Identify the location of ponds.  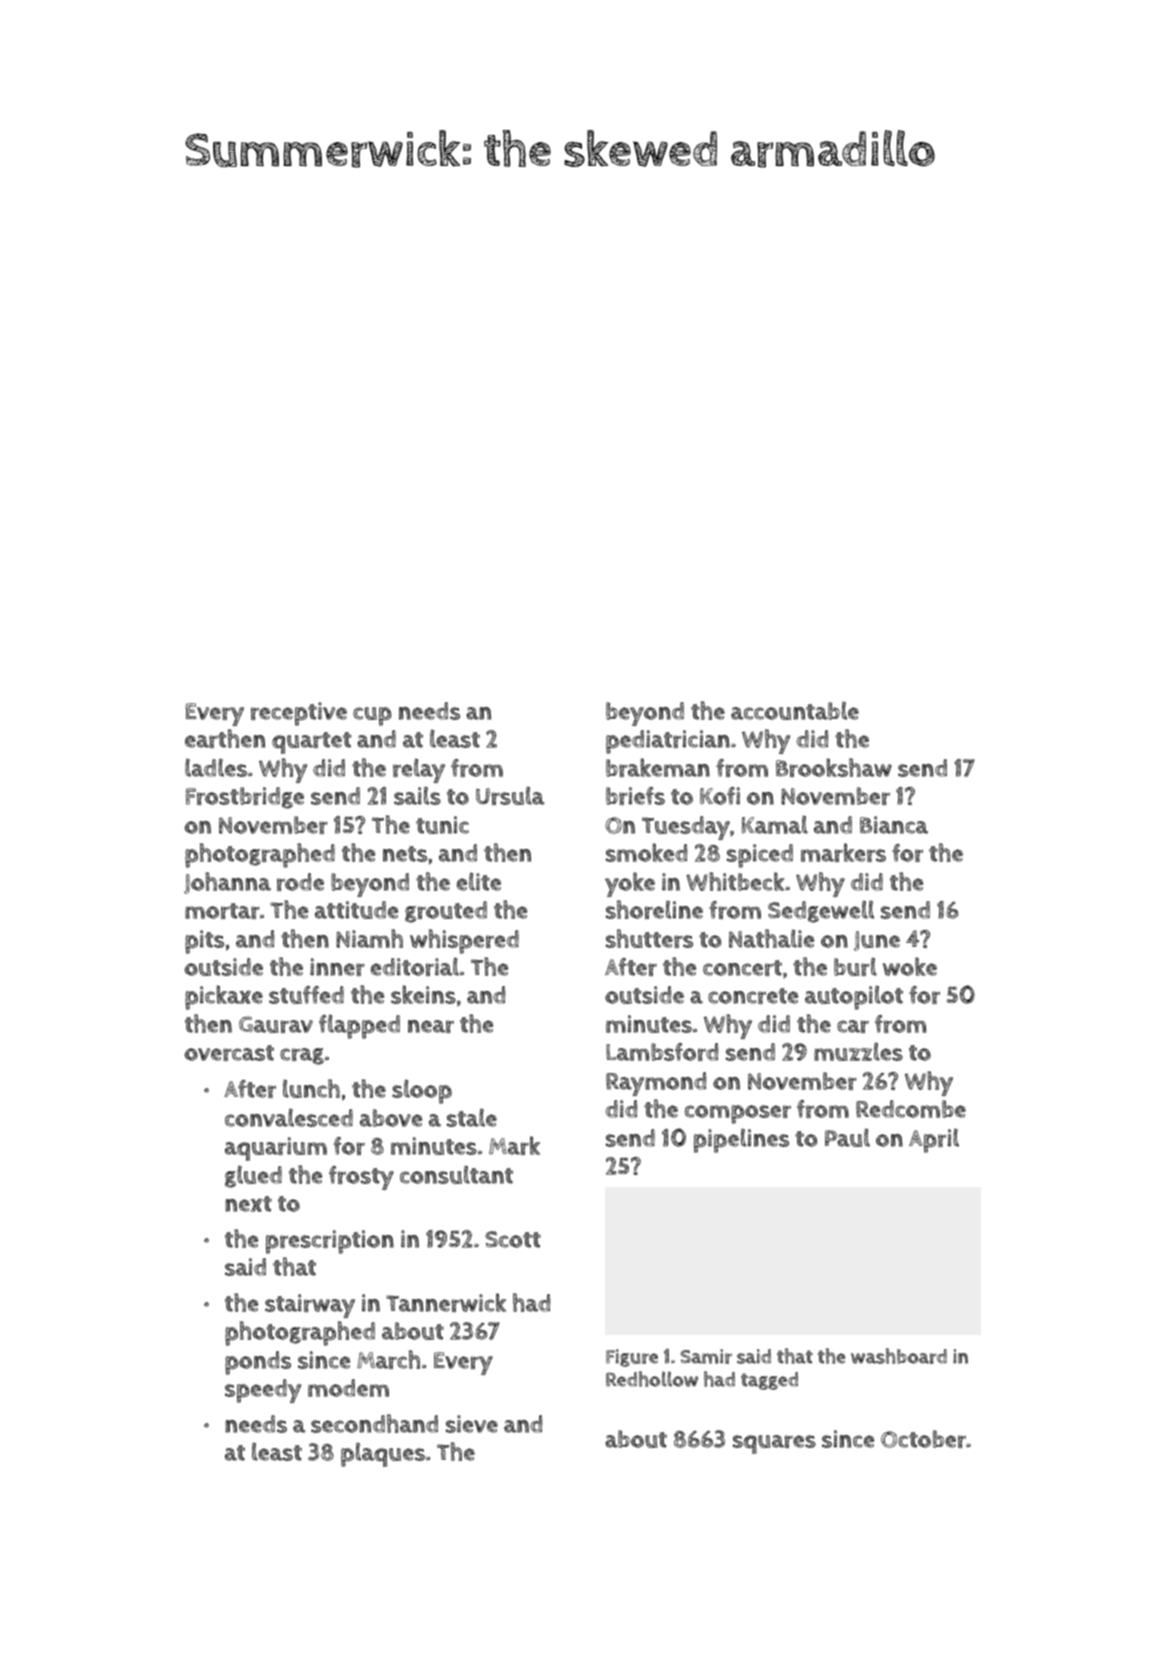
(258, 1363).
